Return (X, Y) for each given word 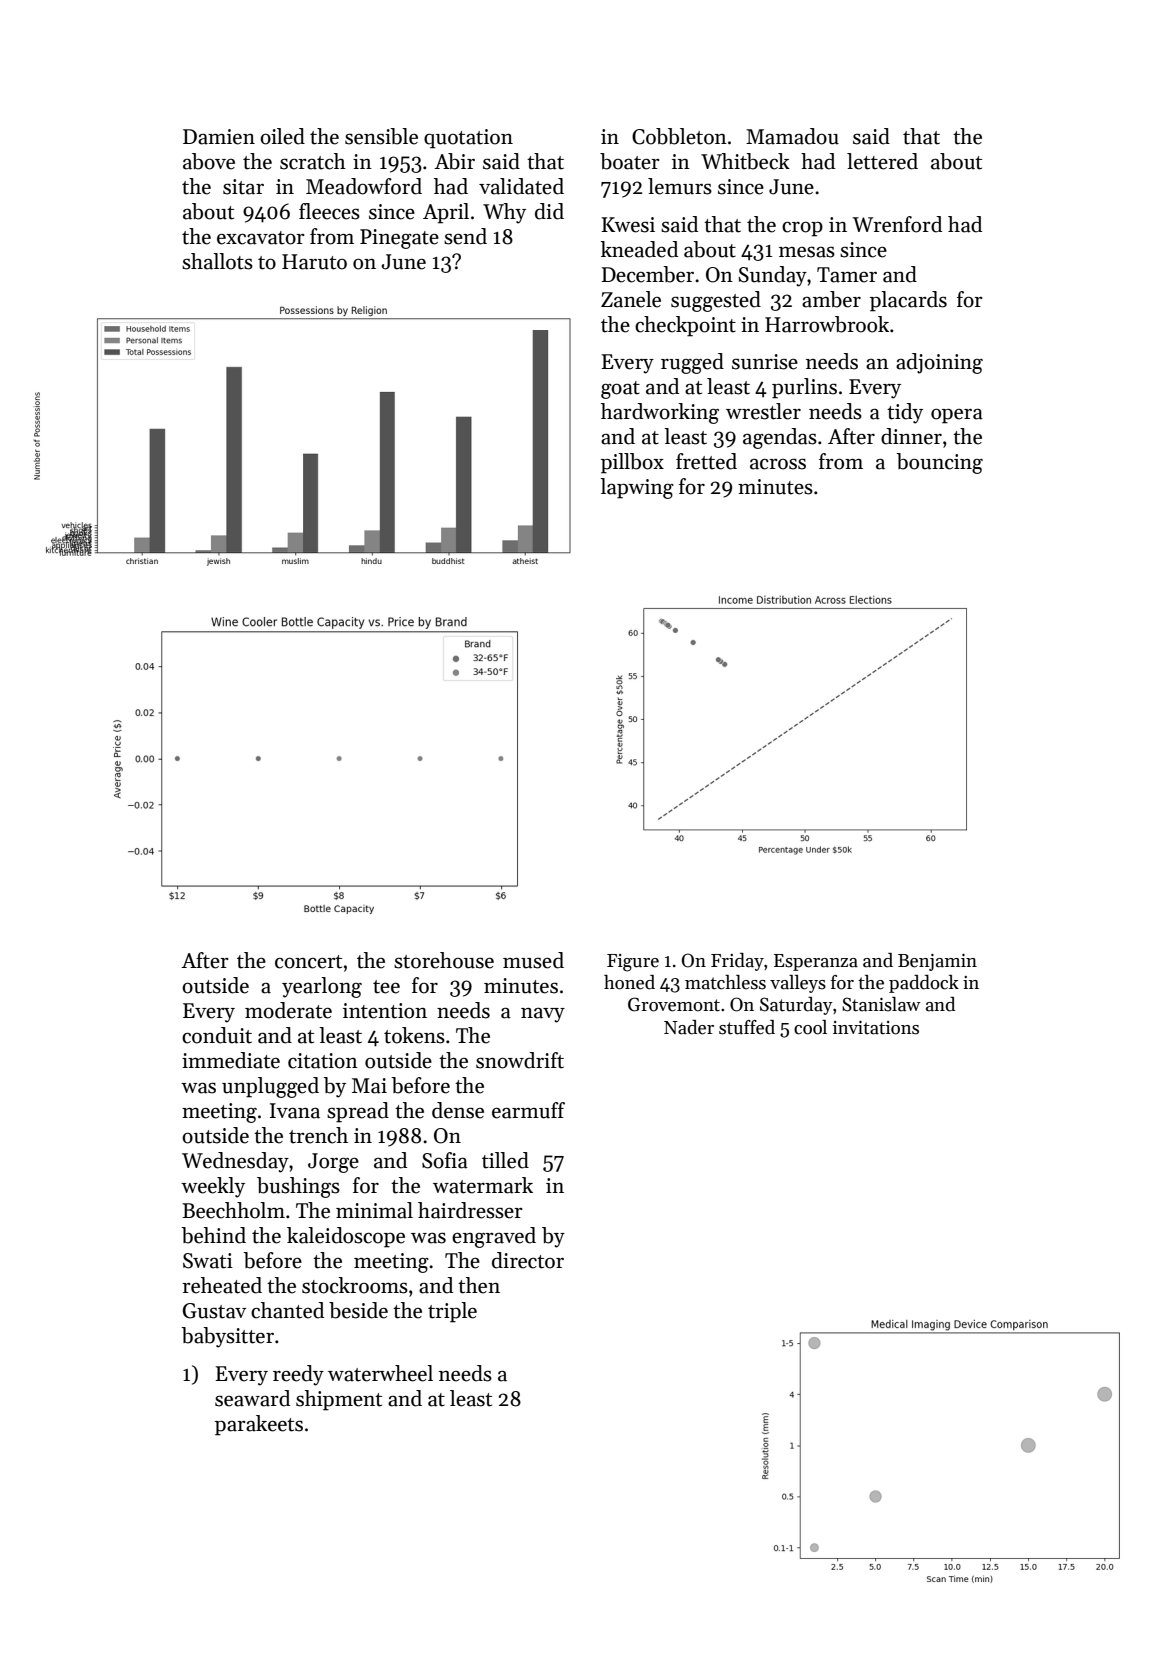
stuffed (747, 1027)
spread (358, 1112)
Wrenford (897, 224)
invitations (876, 1028)
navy (543, 1015)
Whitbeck (745, 161)
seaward (252, 1398)
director (528, 1260)
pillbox (632, 463)
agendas (780, 438)
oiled (282, 136)
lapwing (637, 488)
